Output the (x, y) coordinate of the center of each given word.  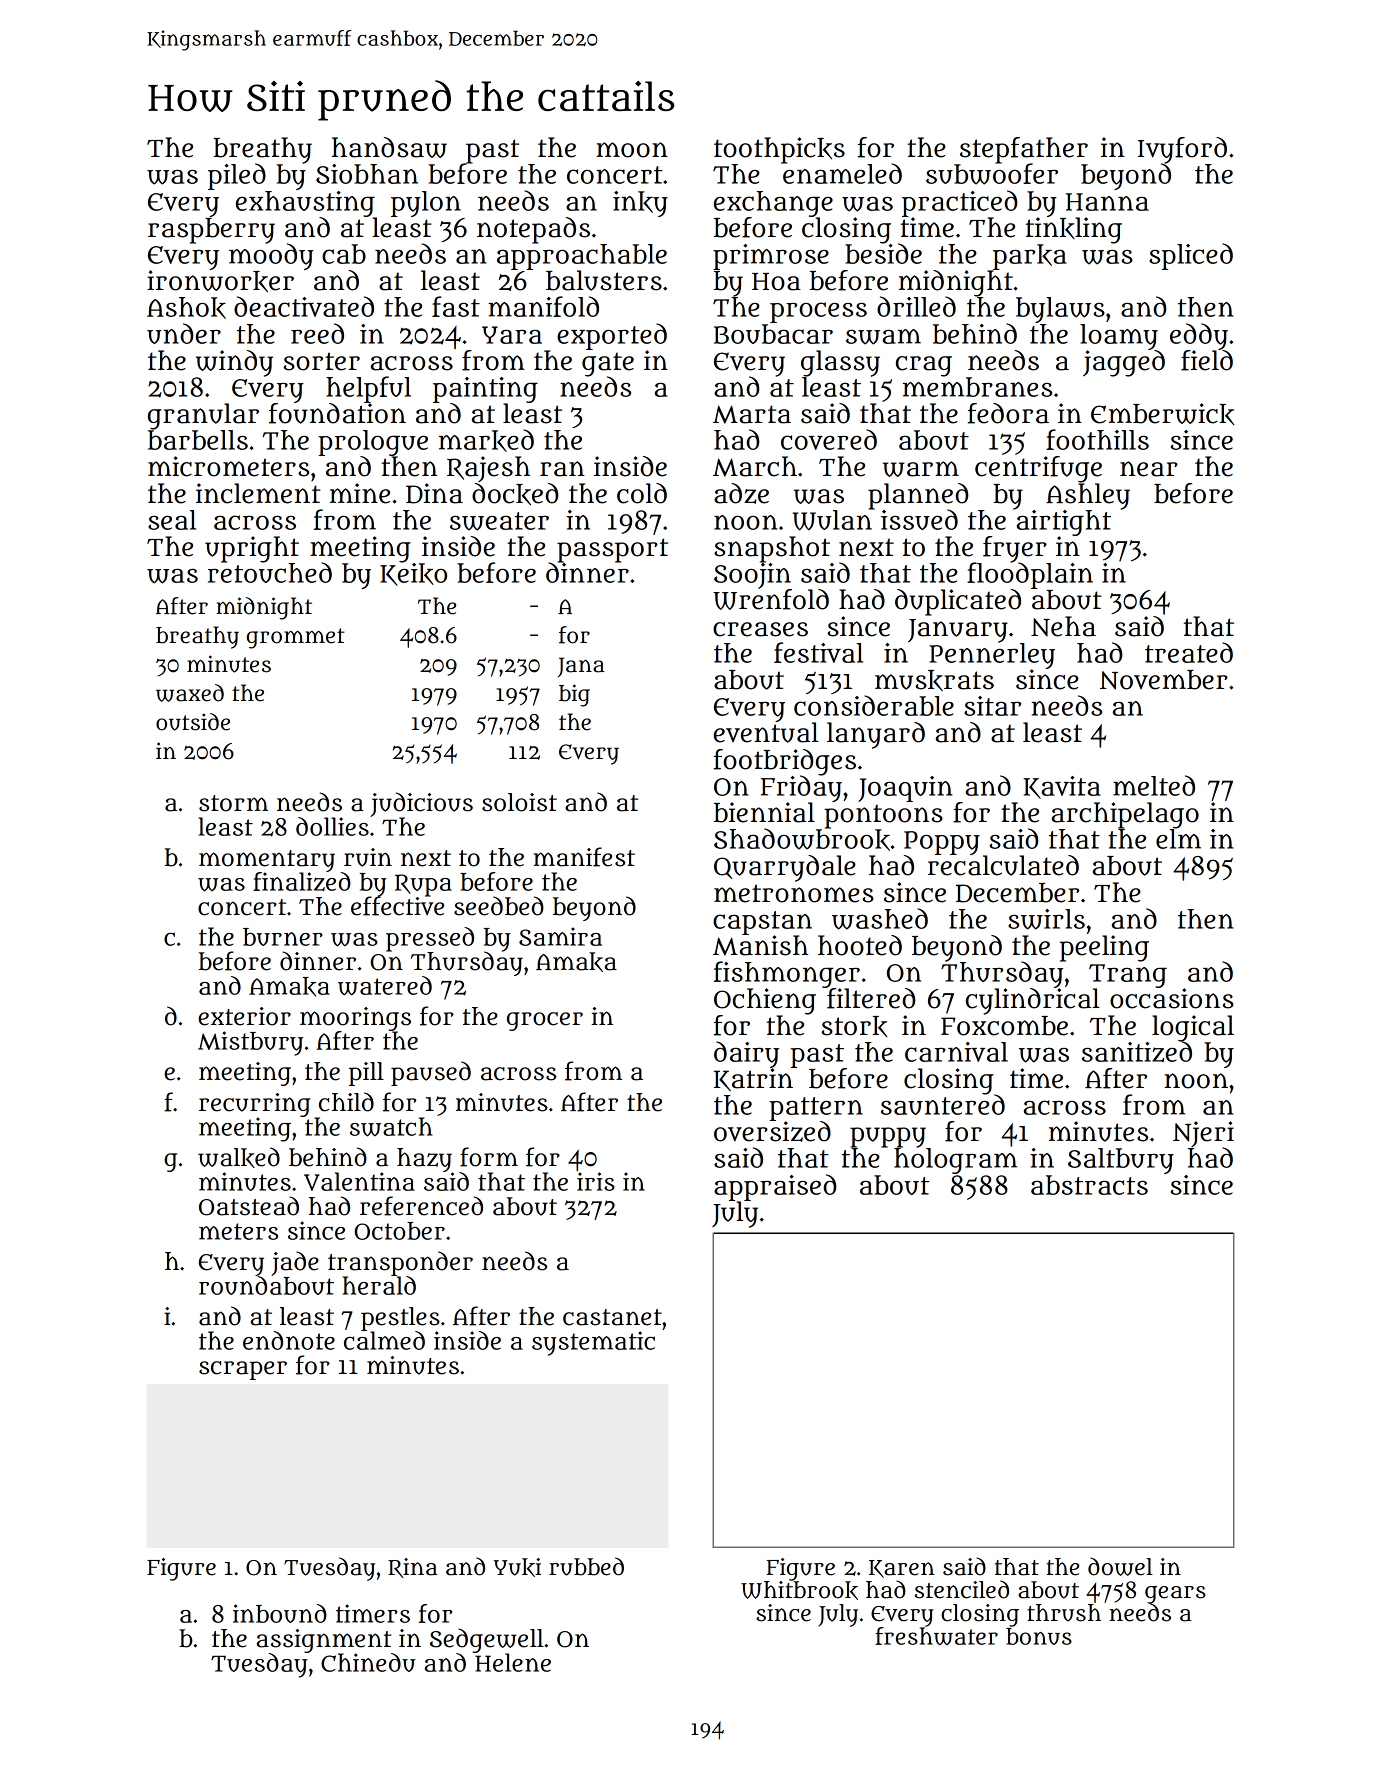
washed (880, 919)
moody (271, 256)
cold (642, 493)
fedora (1008, 413)
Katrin (753, 1079)
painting (485, 390)
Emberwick (1163, 414)
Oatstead (249, 1206)
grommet (296, 638)
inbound (280, 1613)
